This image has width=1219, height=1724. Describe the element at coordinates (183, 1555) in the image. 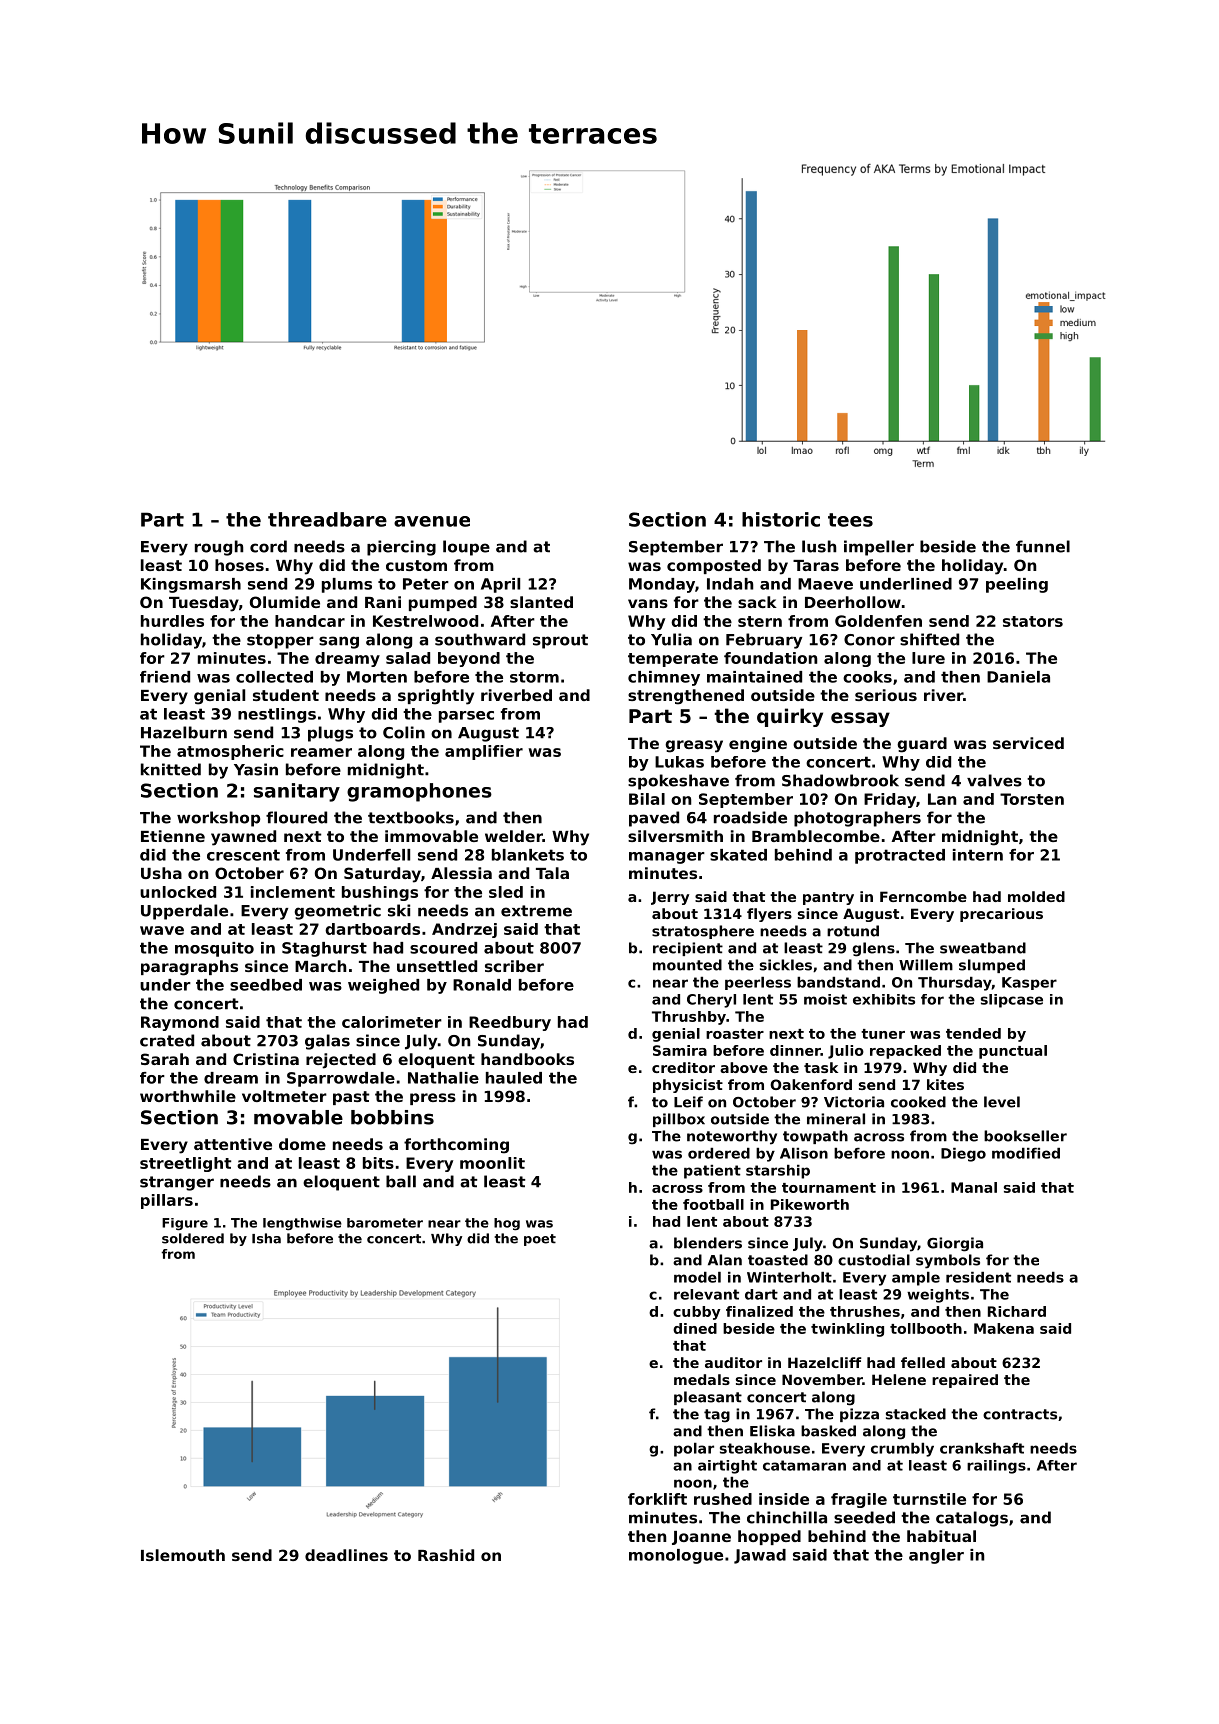

I see `Islemouth` at that location.
